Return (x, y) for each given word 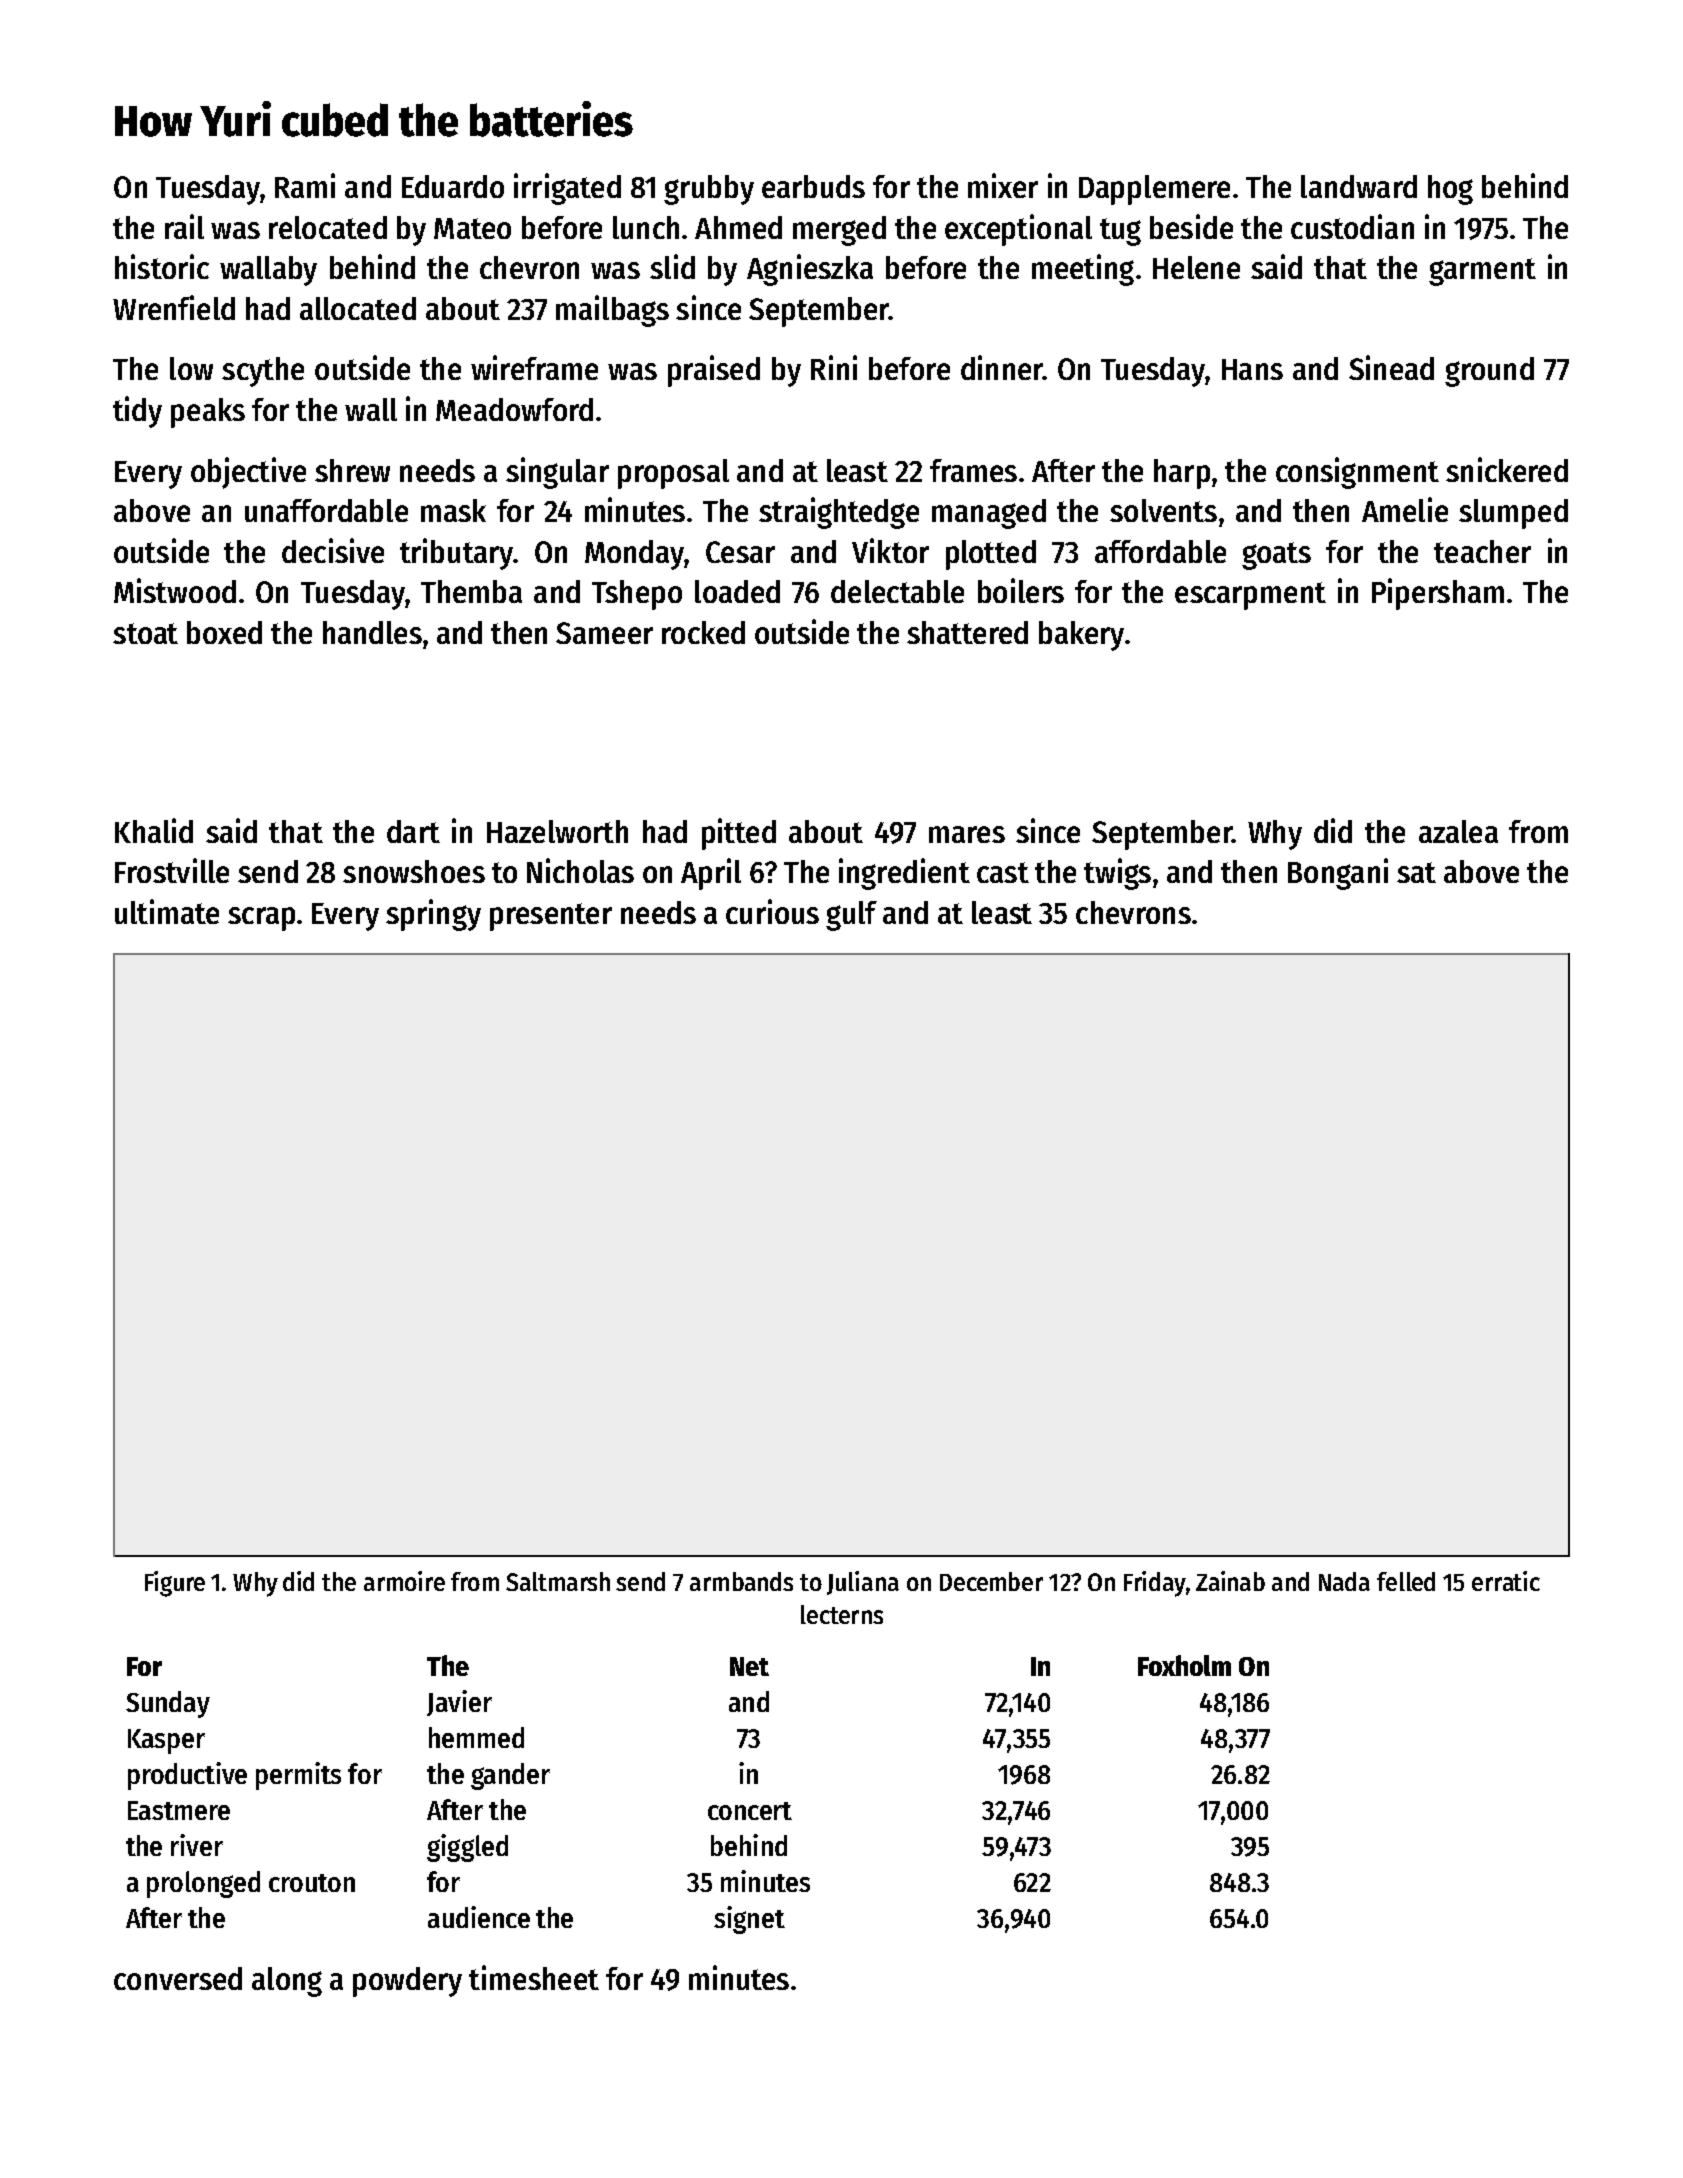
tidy (137, 412)
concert (750, 1811)
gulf (851, 916)
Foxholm (1184, 1665)
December (991, 1581)
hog (1450, 190)
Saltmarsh (558, 1581)
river (197, 1845)
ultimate (167, 911)
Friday (1155, 1584)
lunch (646, 227)
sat (1416, 872)
